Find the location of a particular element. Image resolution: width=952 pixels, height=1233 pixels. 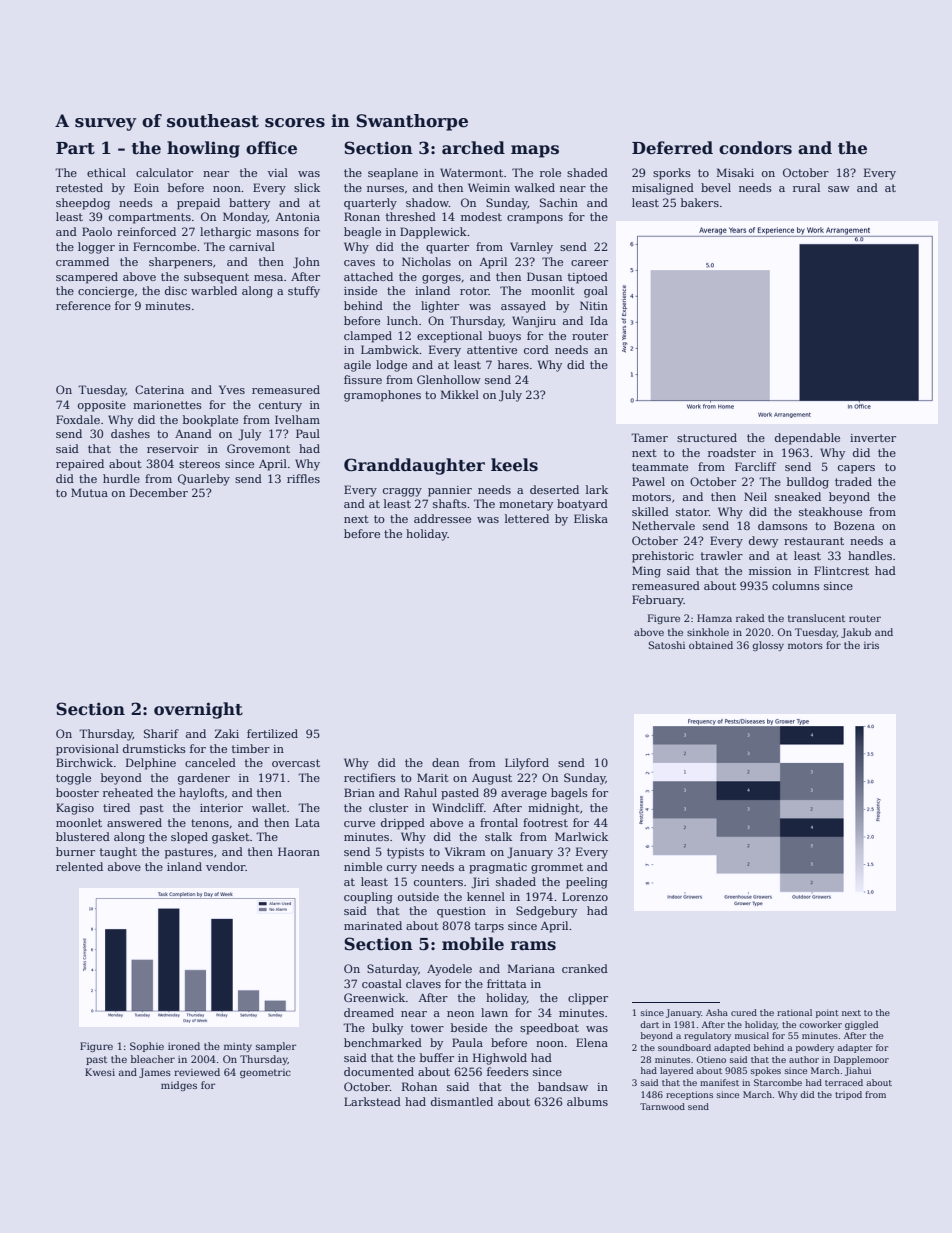

Deferred is located at coordinates (672, 148).
